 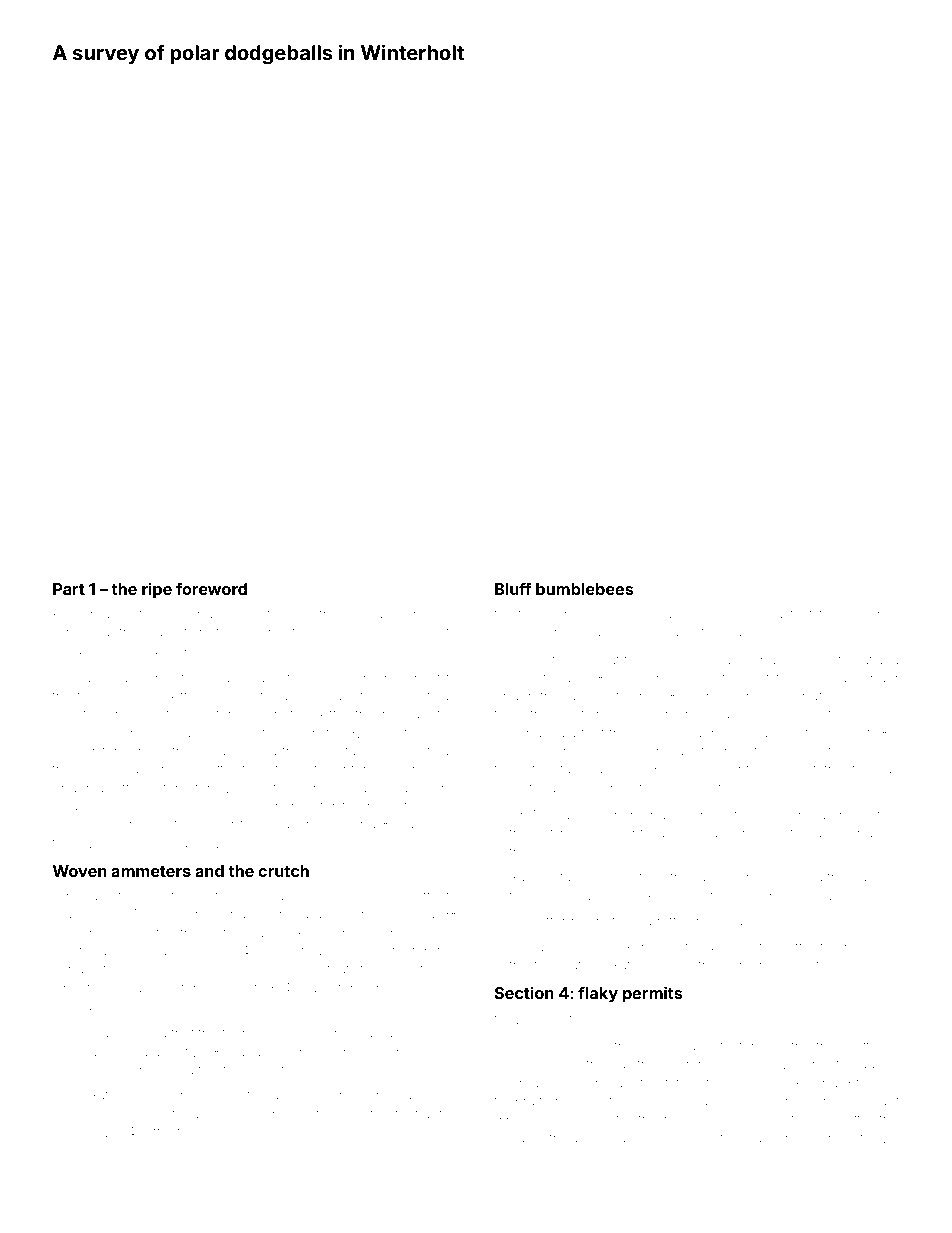 What do you see at coordinates (83, 987) in the screenshot?
I see `Crowfield` at bounding box center [83, 987].
